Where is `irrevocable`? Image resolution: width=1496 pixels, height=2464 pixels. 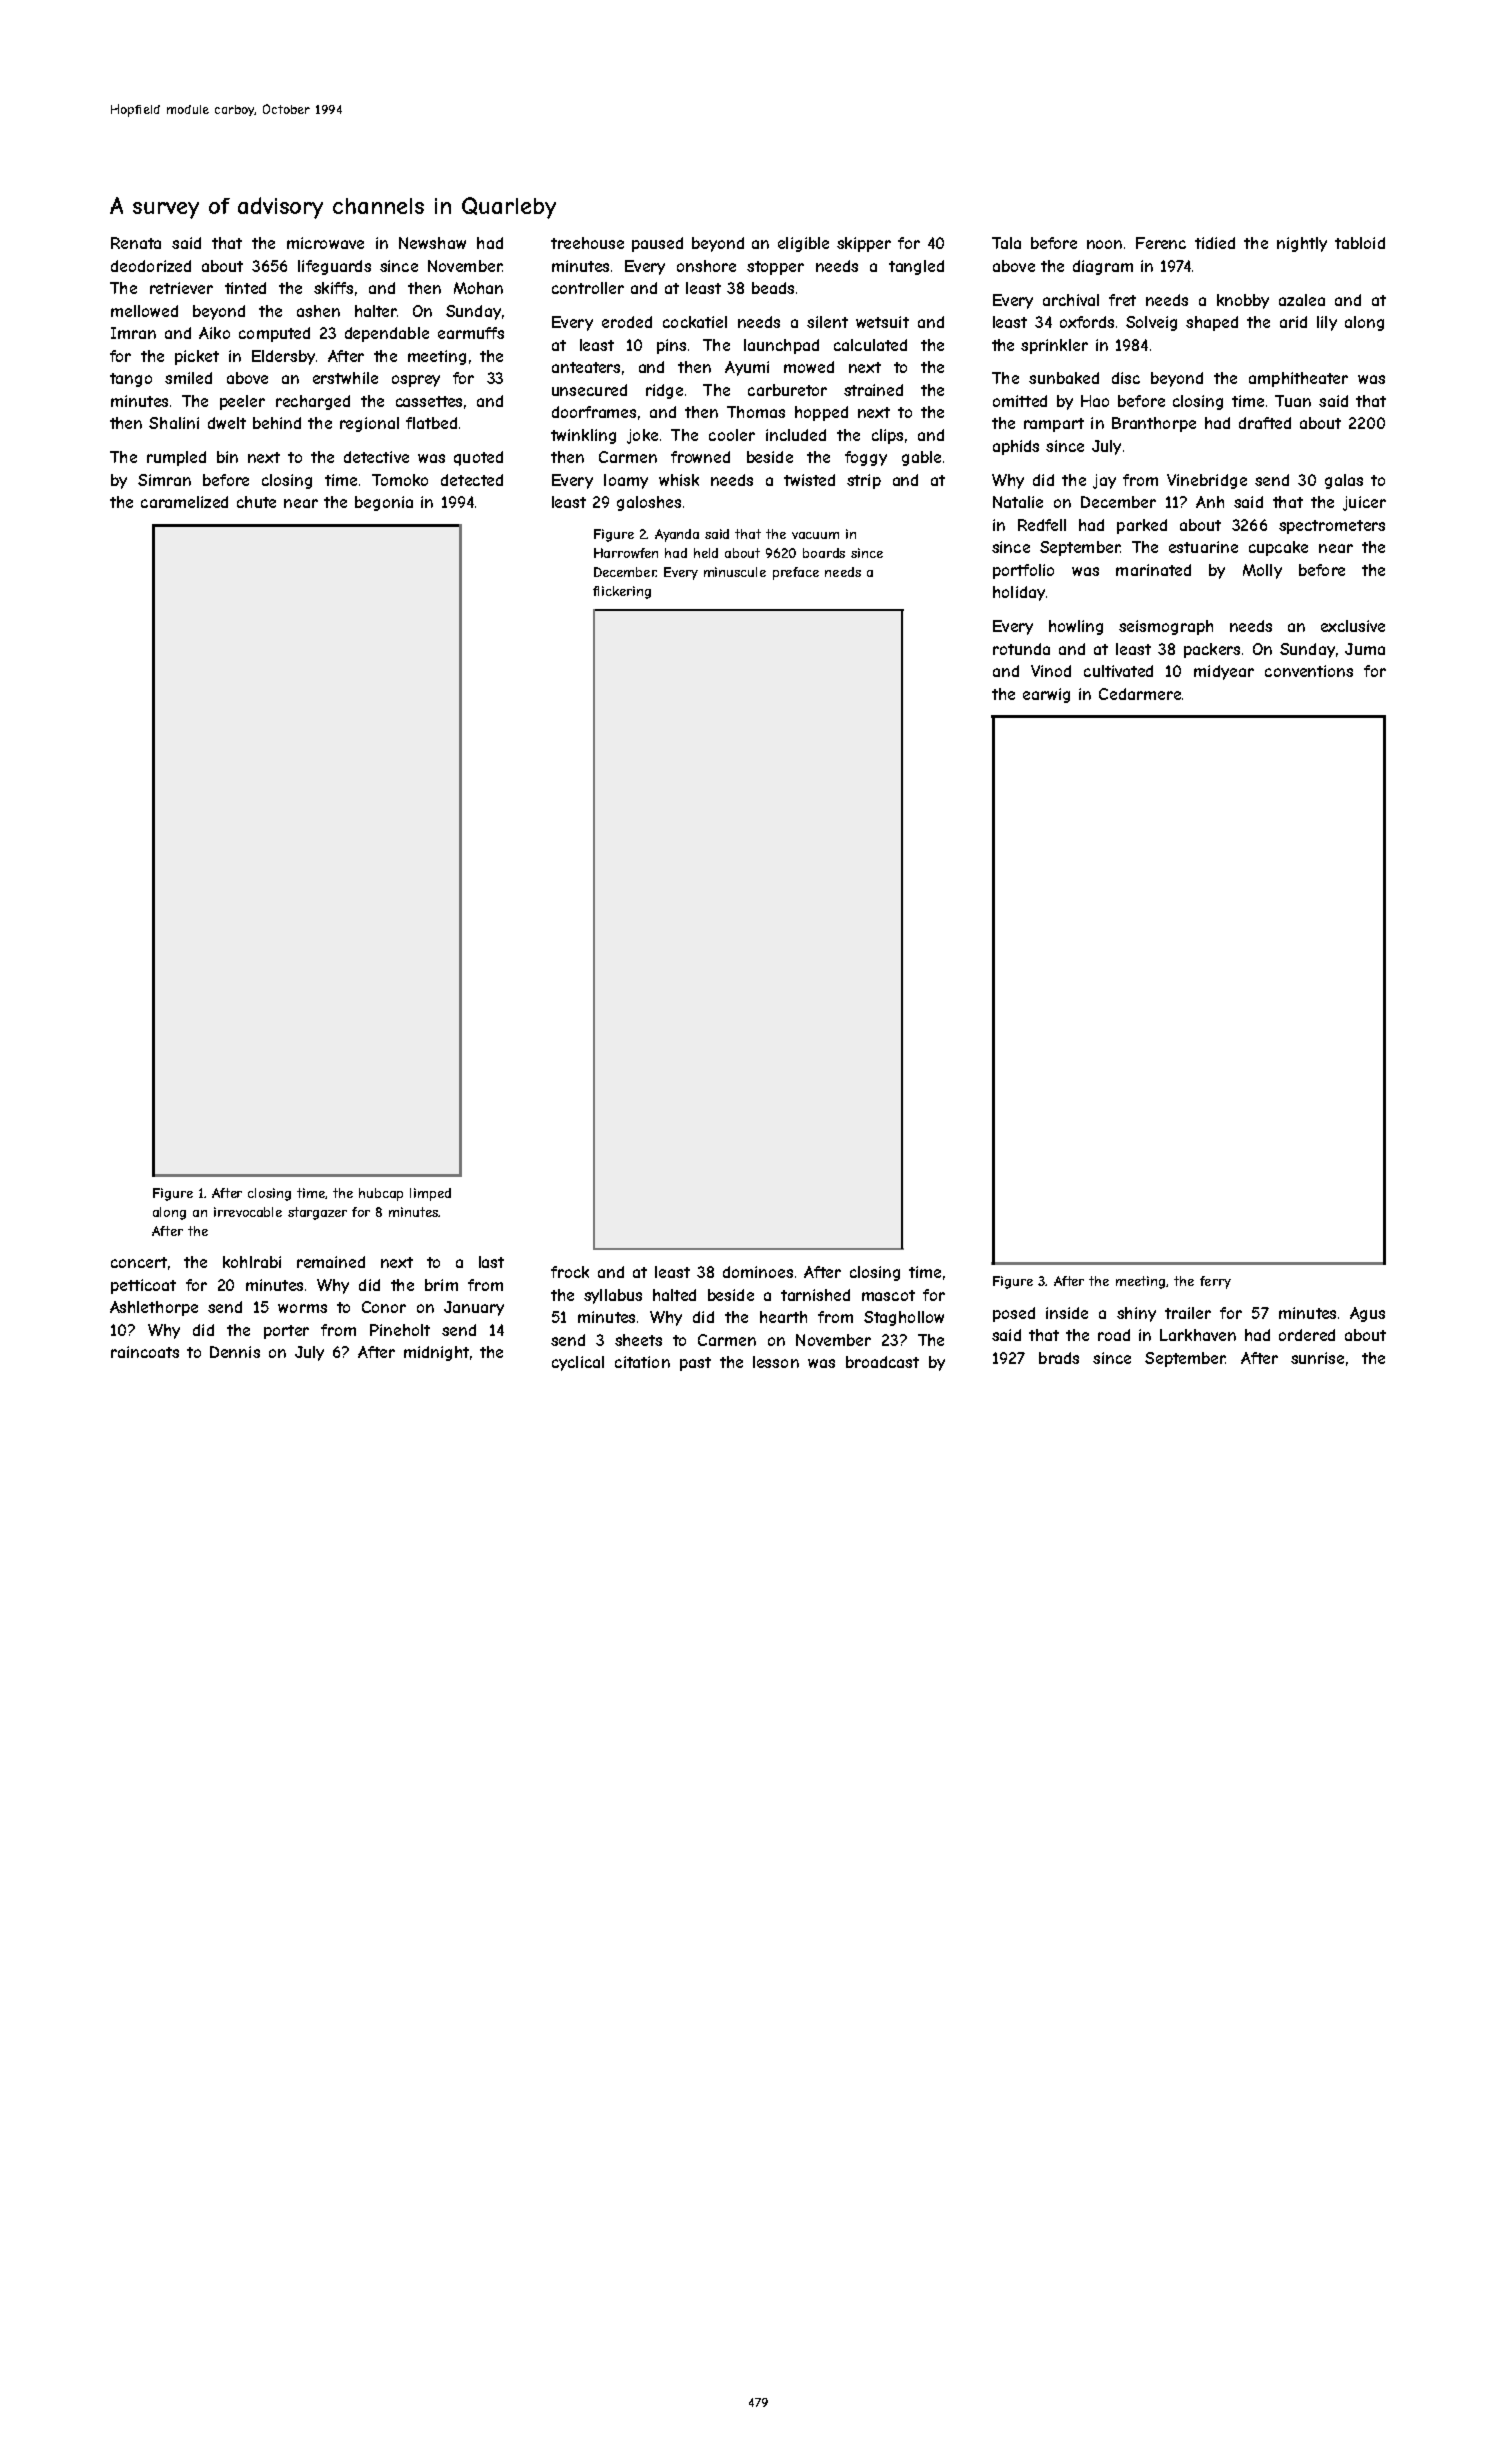 irrevocable is located at coordinates (248, 1212).
